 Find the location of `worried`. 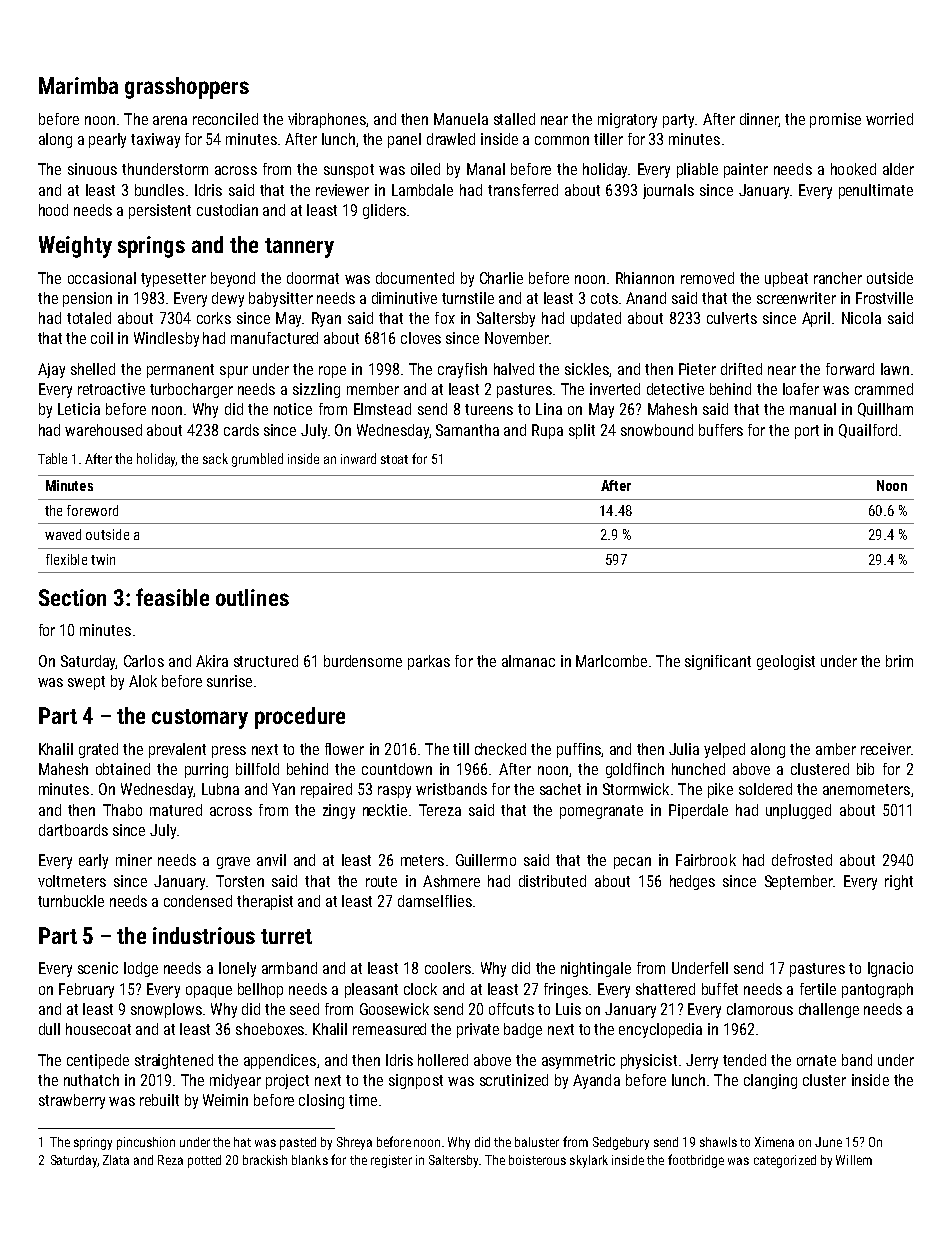

worried is located at coordinates (889, 119).
